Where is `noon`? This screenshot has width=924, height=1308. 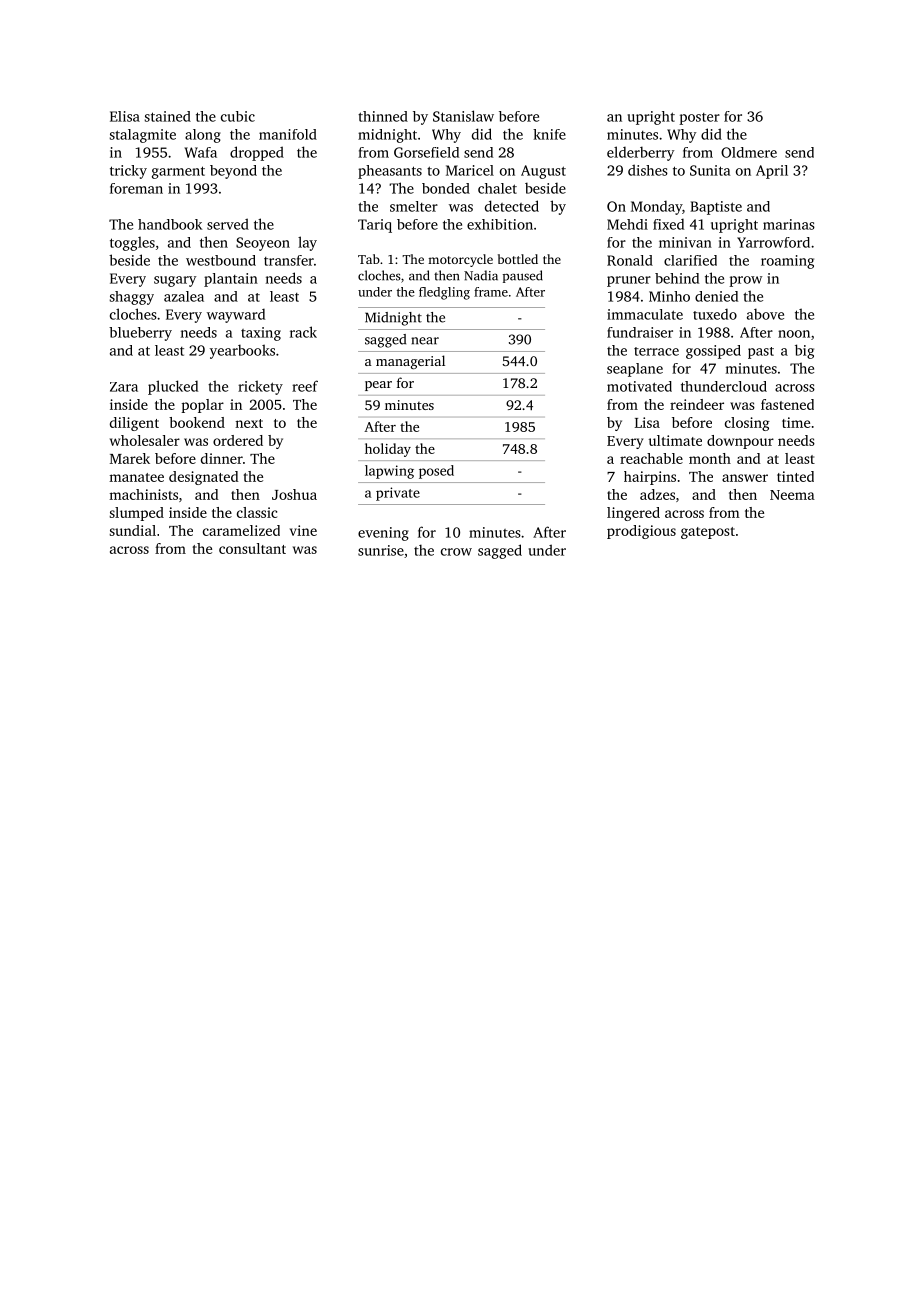
noon is located at coordinates (794, 334).
